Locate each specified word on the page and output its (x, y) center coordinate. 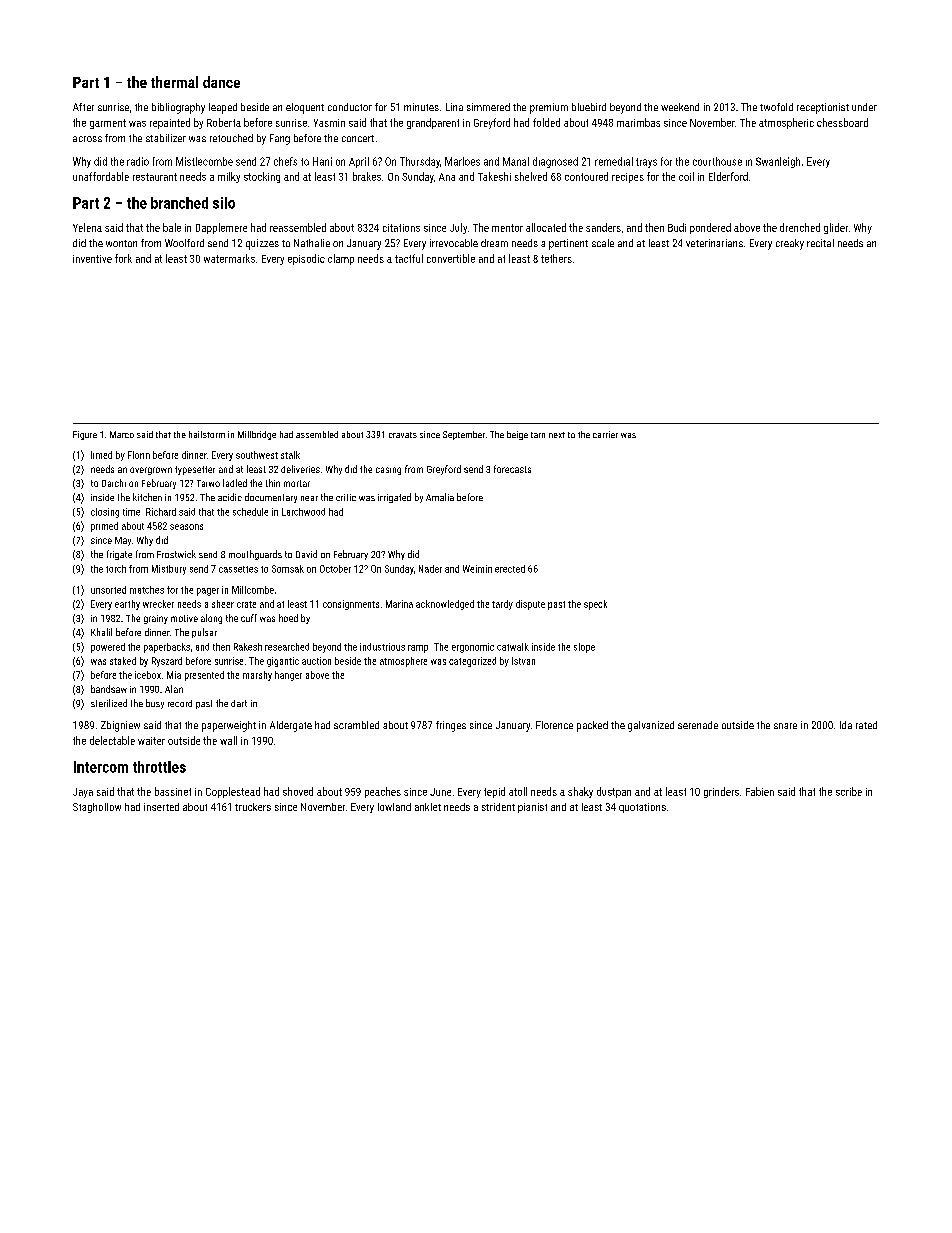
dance (221, 82)
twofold (776, 107)
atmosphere (403, 662)
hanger (288, 676)
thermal (174, 82)
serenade (698, 725)
